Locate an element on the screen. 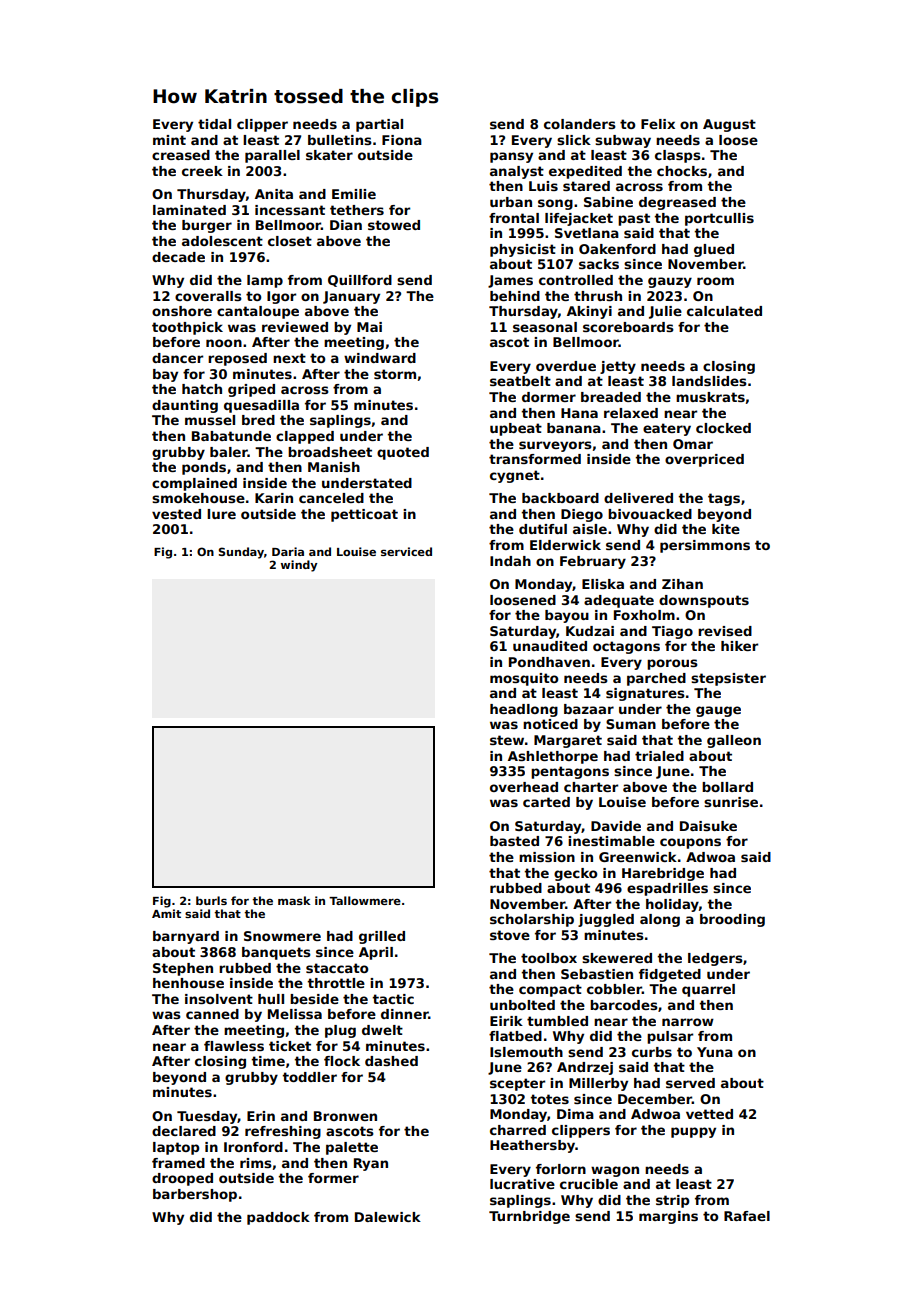  quoted is located at coordinates (403, 453).
